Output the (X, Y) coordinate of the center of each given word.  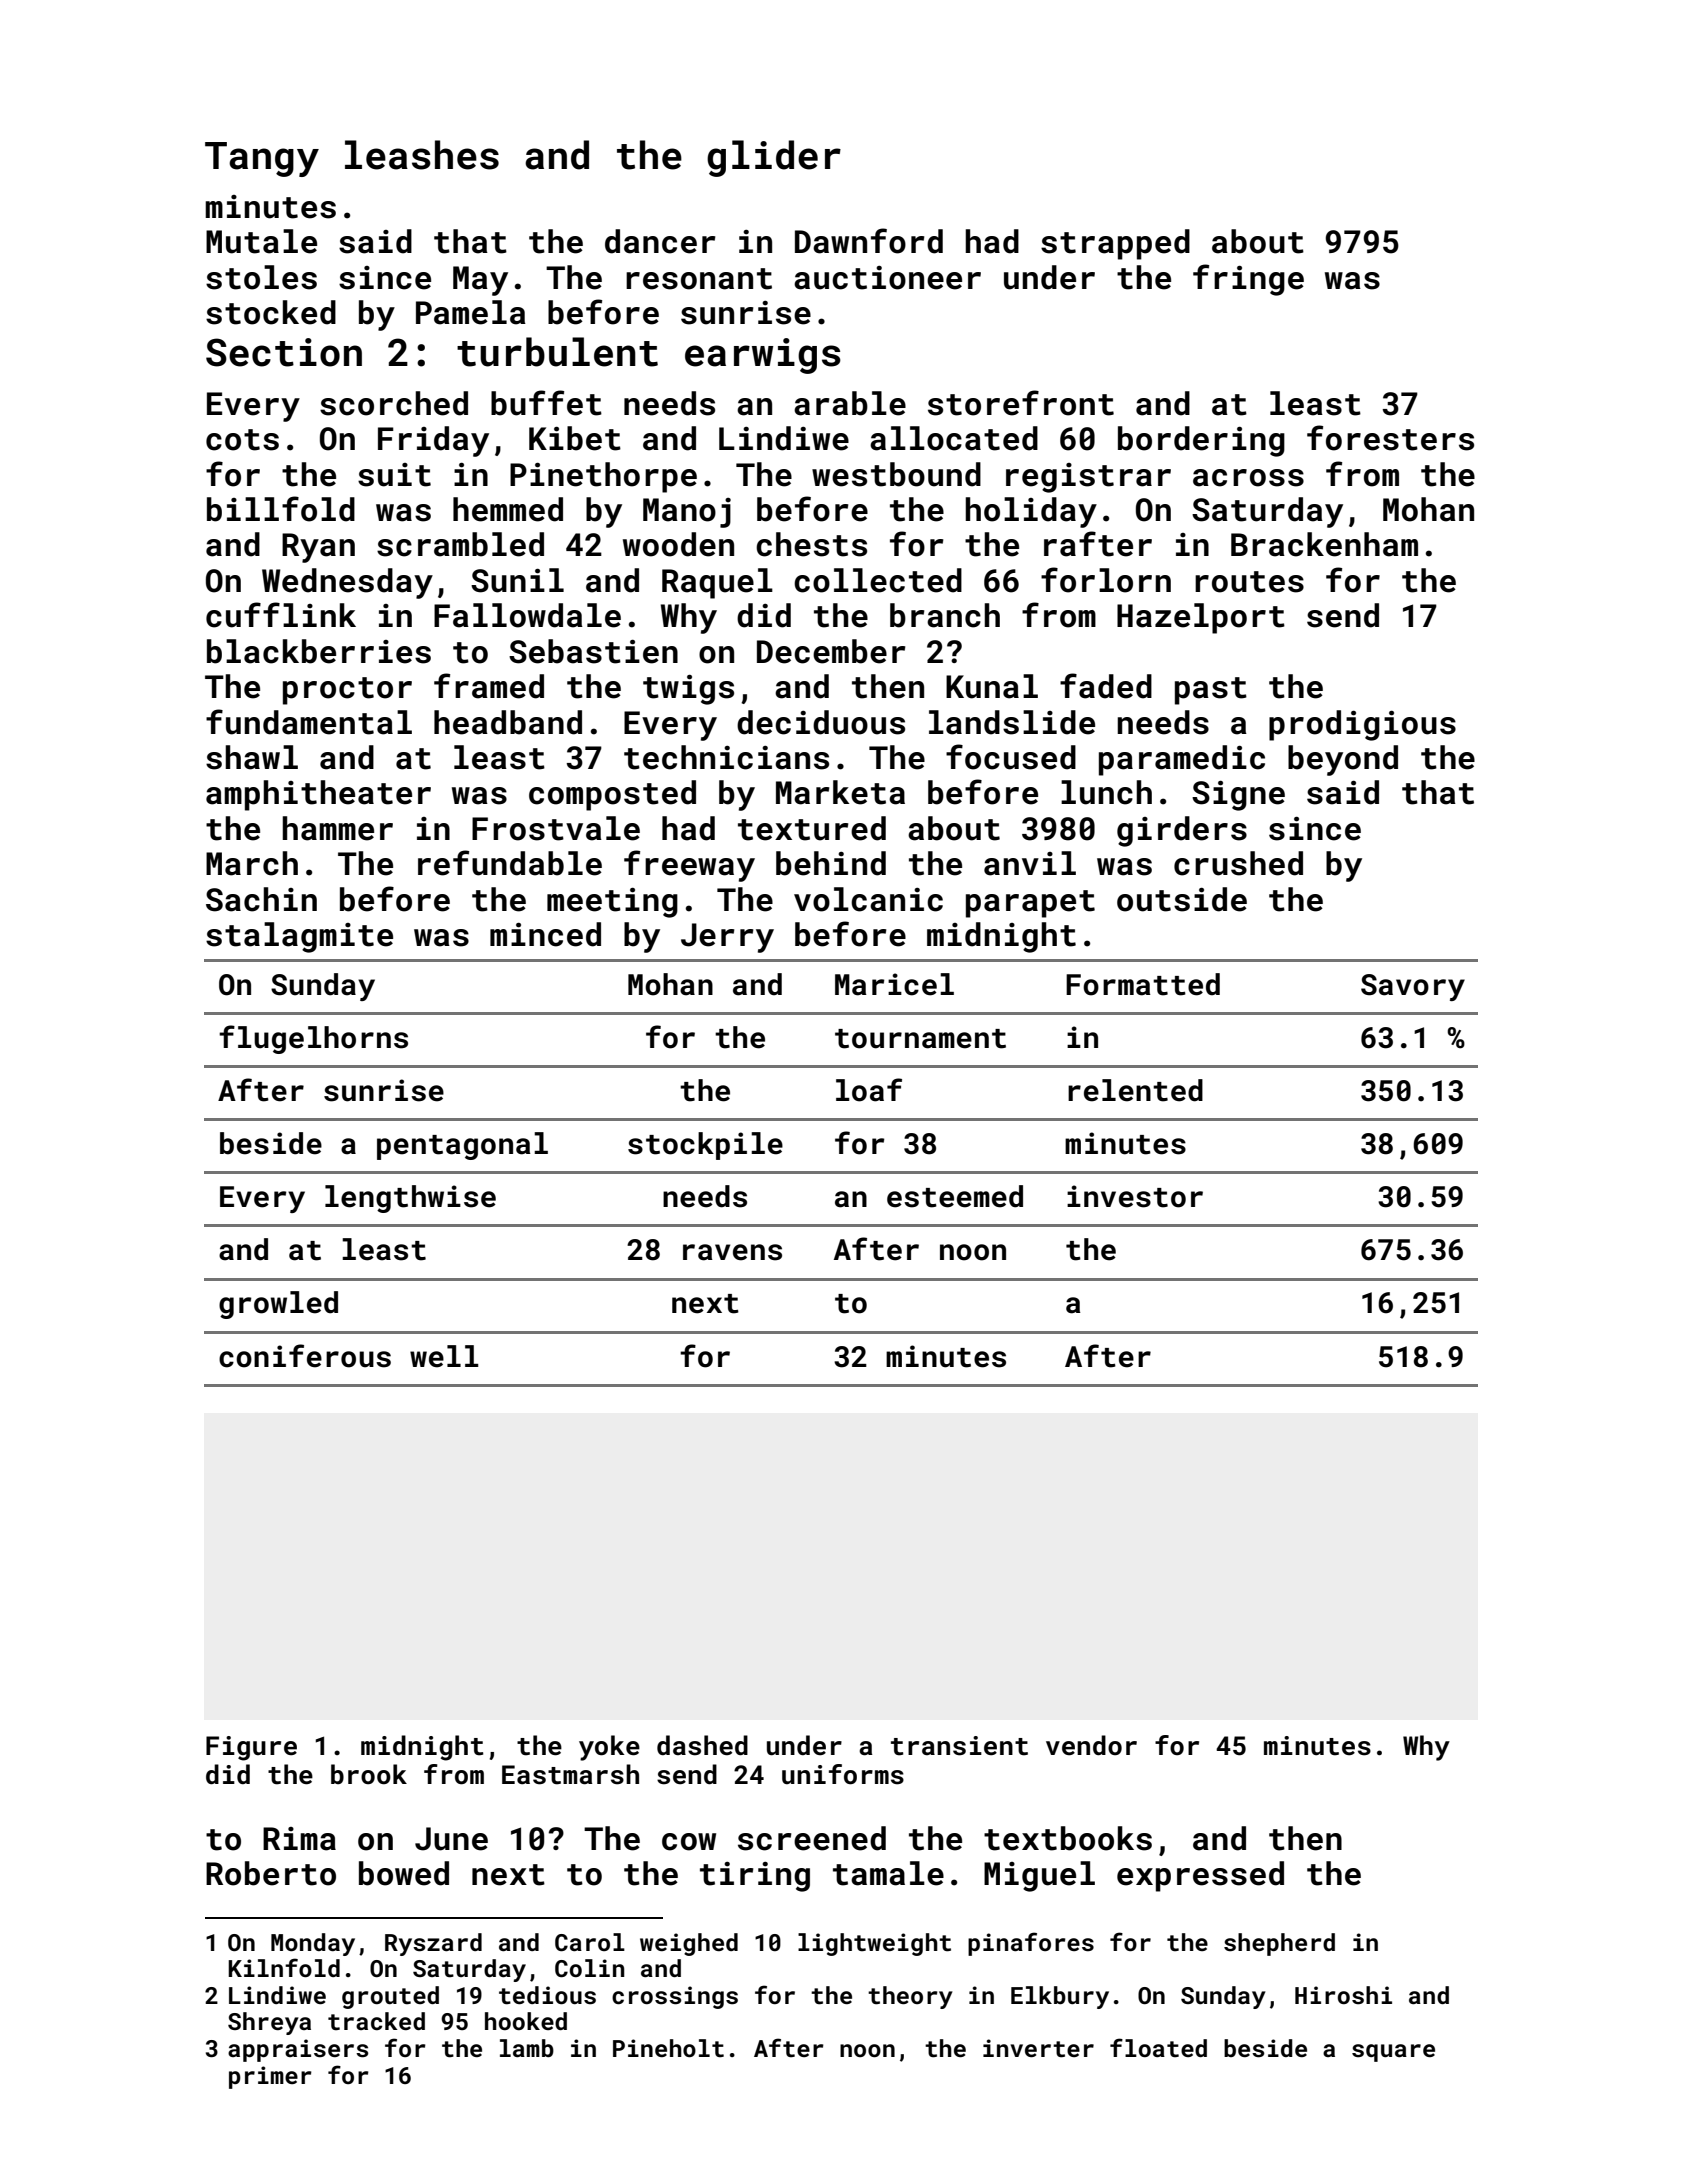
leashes (422, 155)
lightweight (874, 1944)
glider (774, 158)
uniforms (843, 1774)
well (444, 1356)
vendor (1091, 1745)
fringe (1248, 280)
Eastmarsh (570, 1774)
